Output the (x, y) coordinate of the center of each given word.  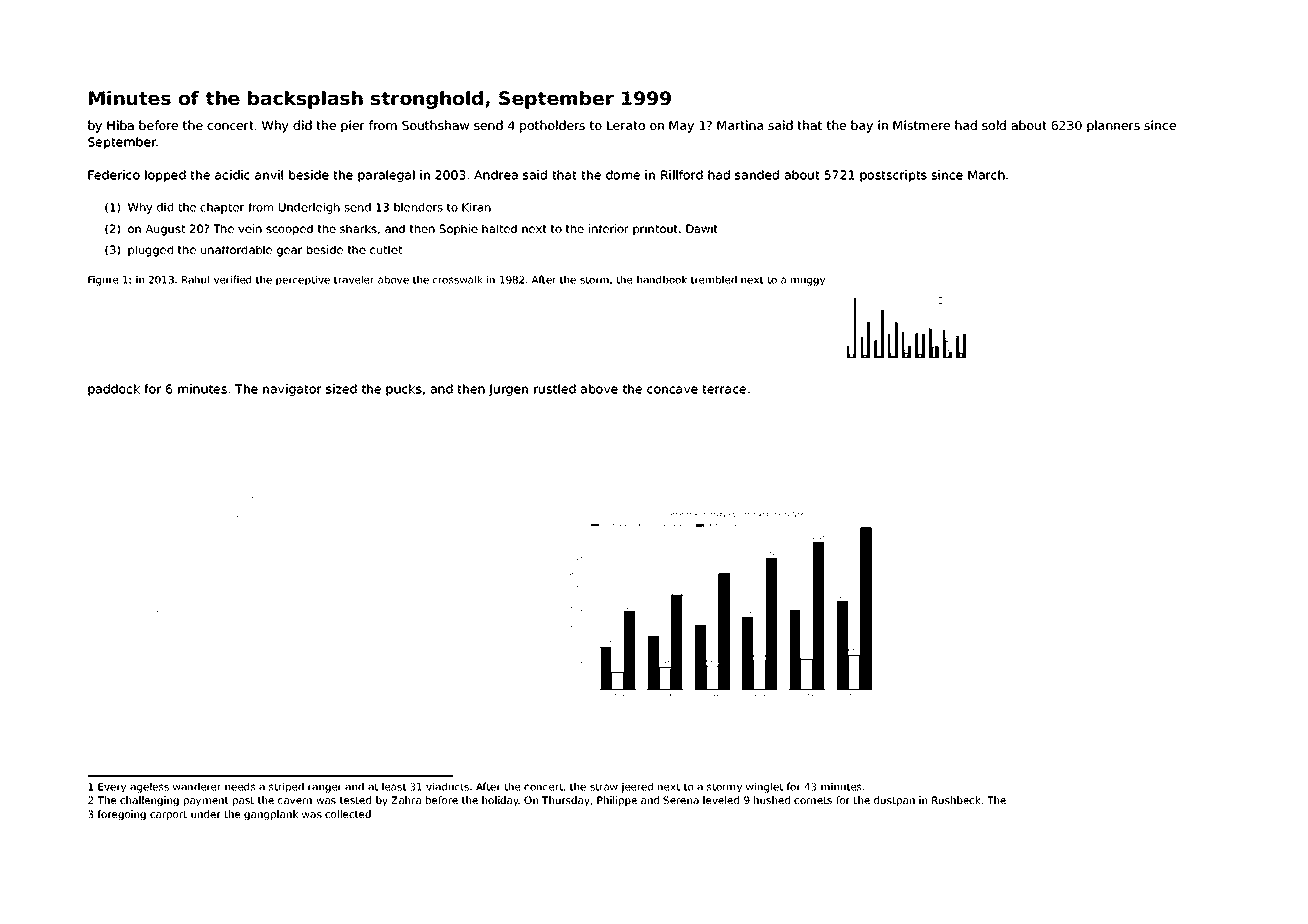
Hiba (120, 125)
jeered (637, 787)
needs (240, 786)
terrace (724, 389)
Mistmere (921, 125)
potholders (552, 126)
